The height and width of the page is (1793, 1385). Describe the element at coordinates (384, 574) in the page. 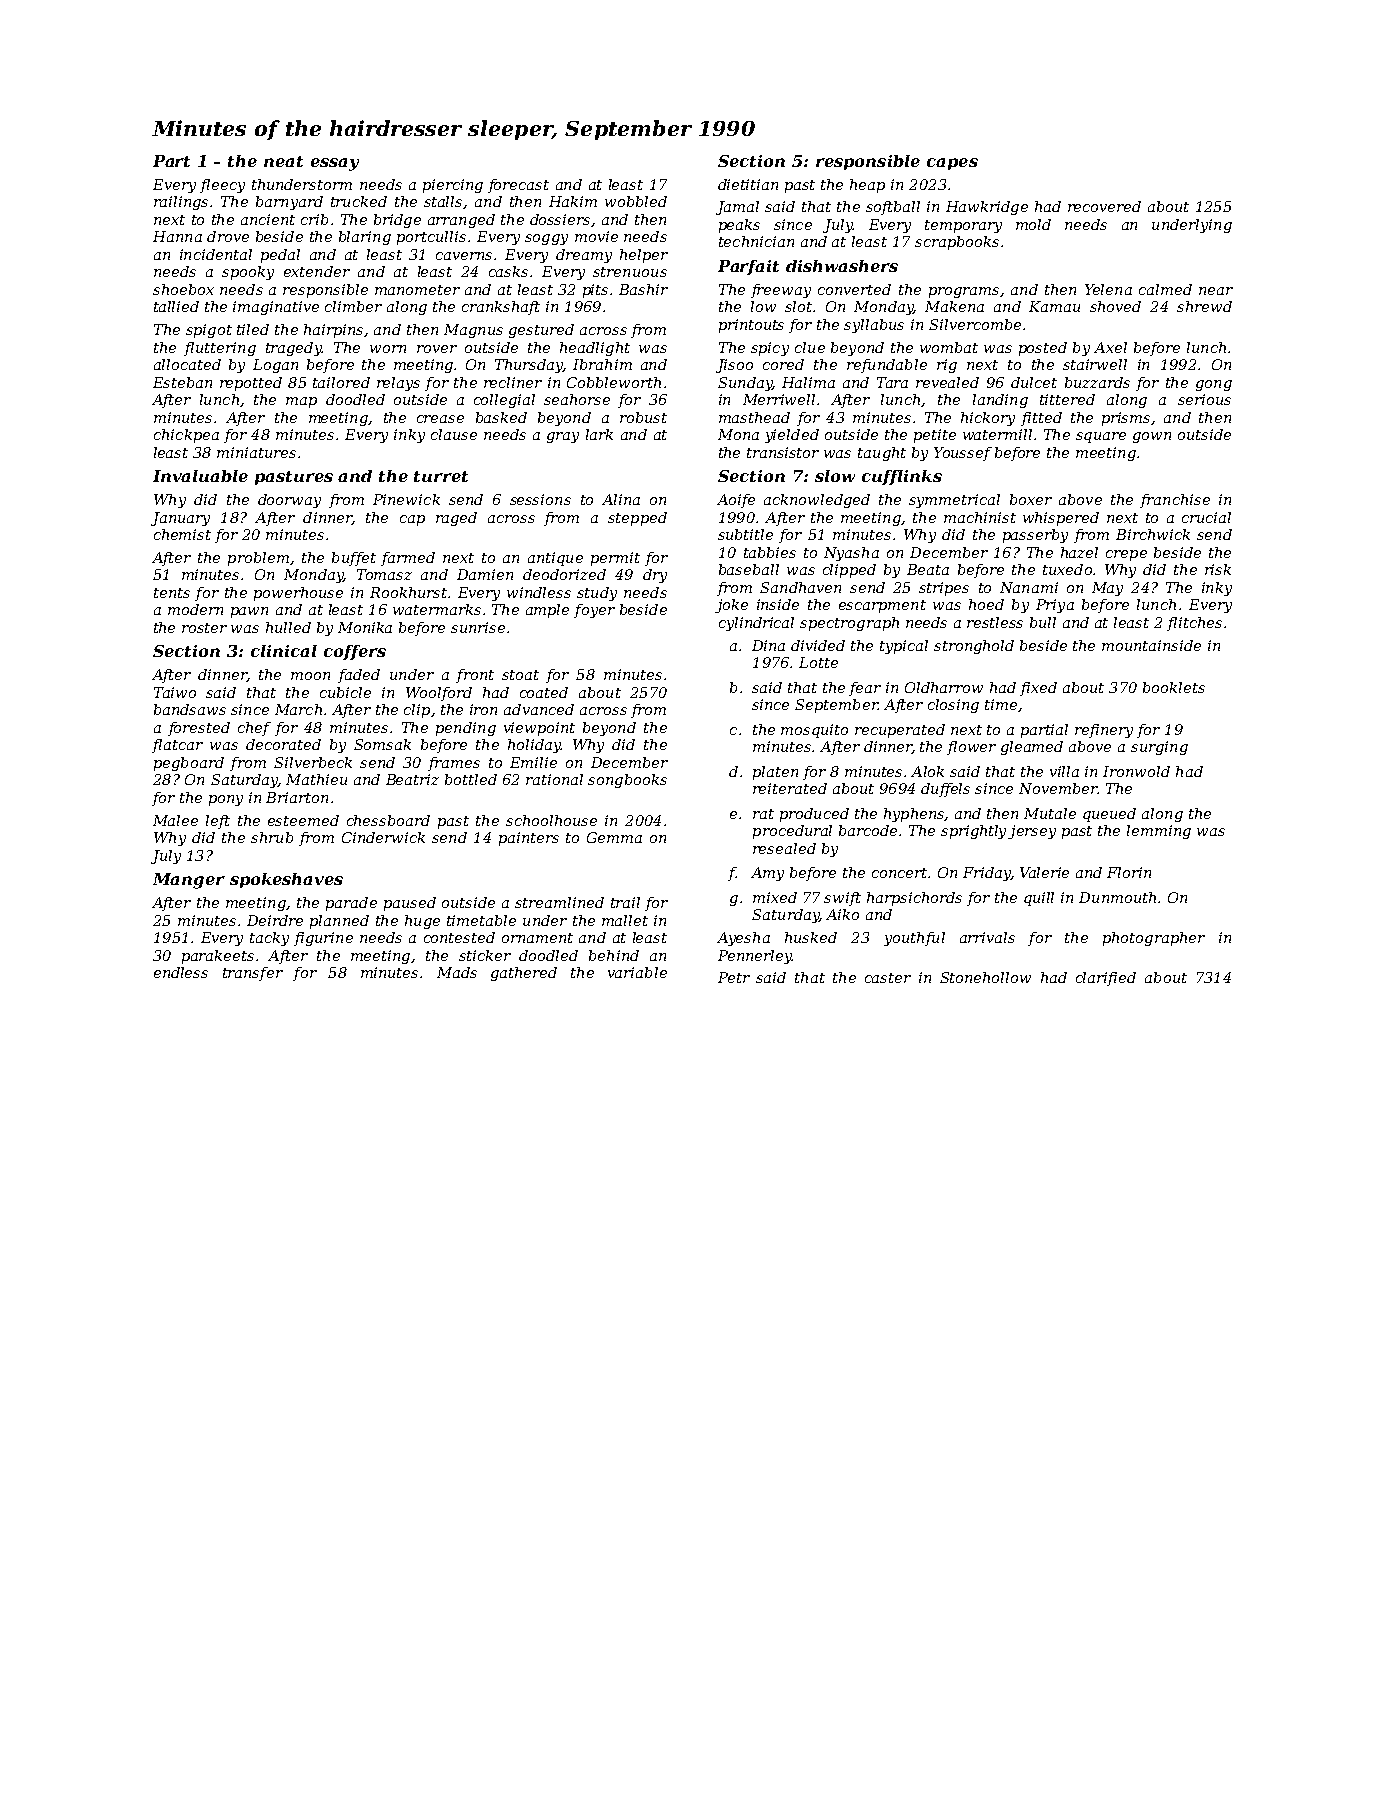

I see `Tomasz` at that location.
